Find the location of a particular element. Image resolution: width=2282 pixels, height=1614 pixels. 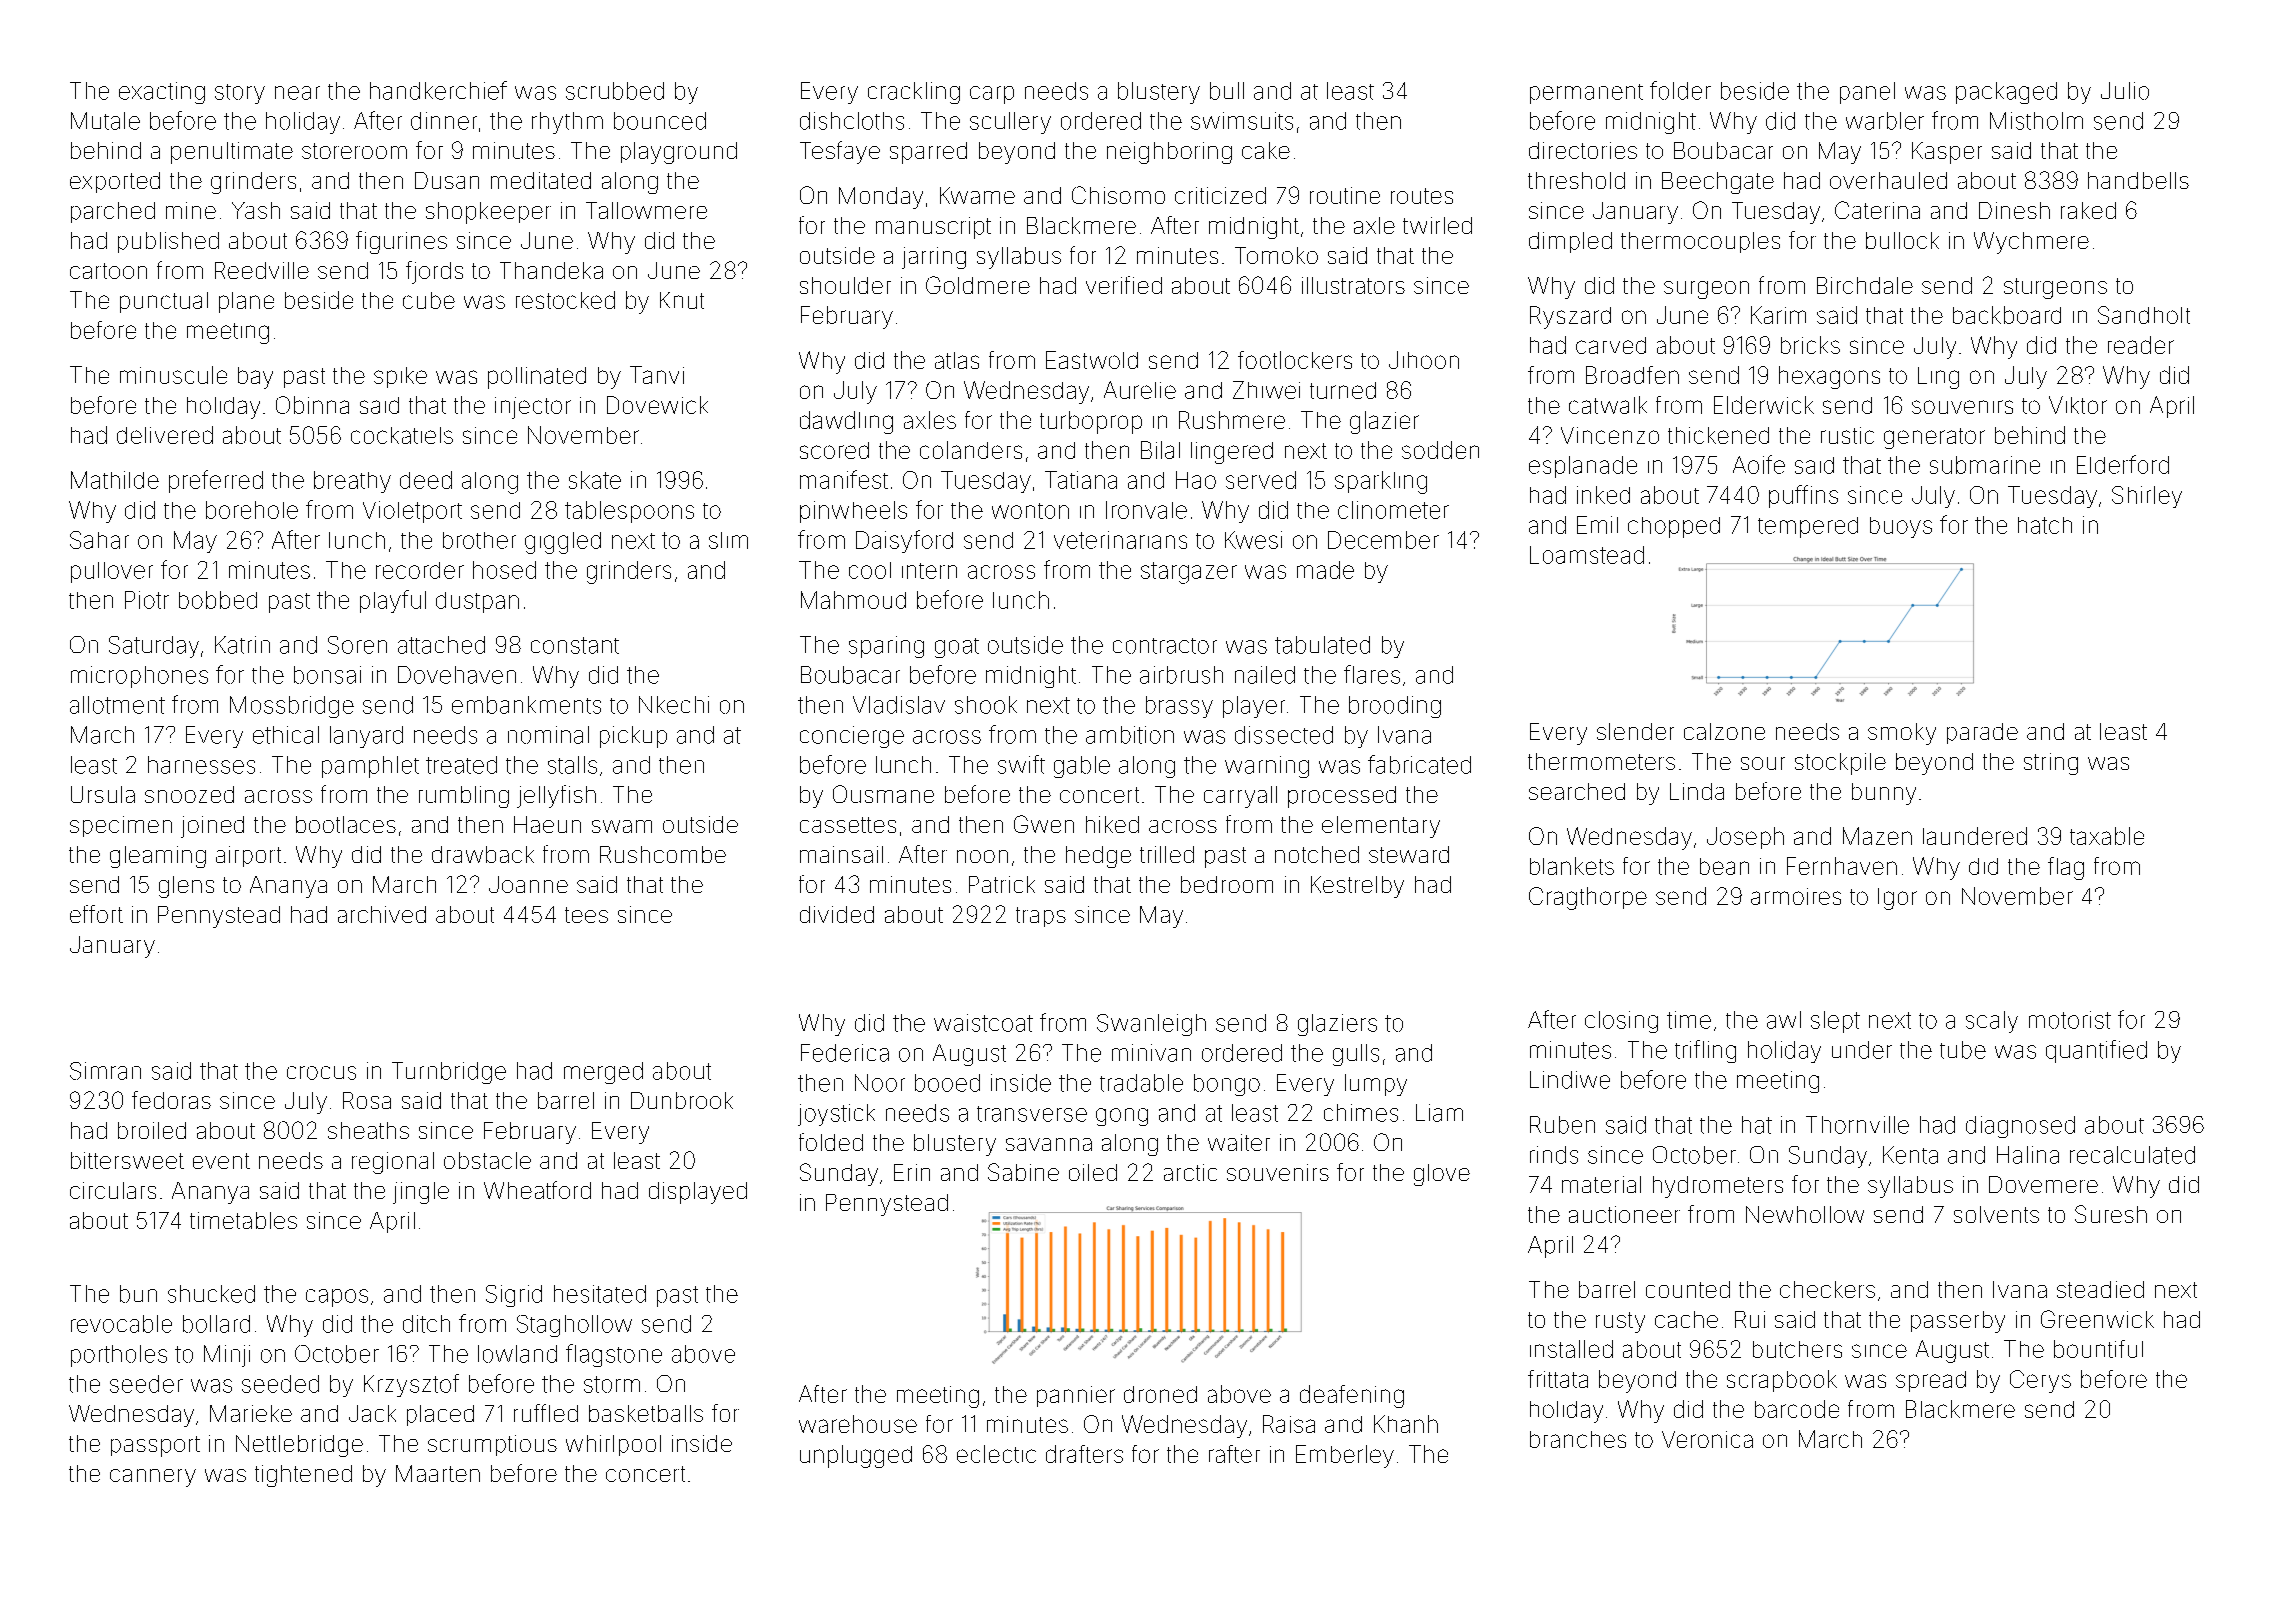

turboprop is located at coordinates (1091, 422).
